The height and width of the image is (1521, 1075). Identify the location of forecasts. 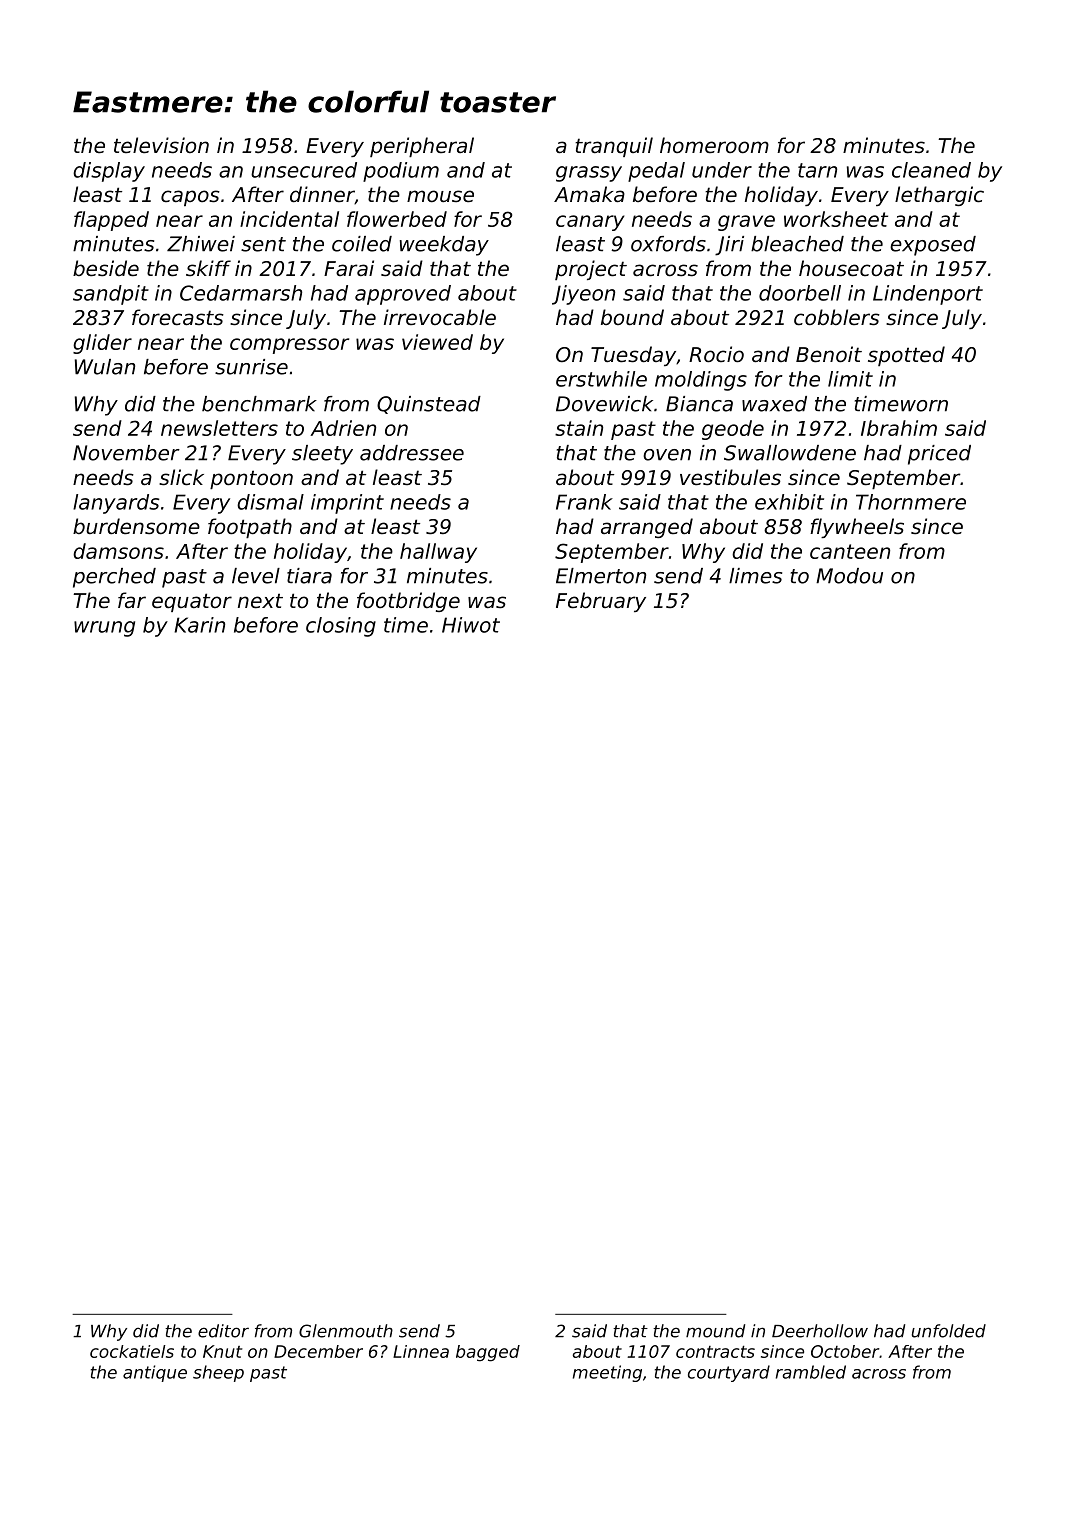
(178, 317).
